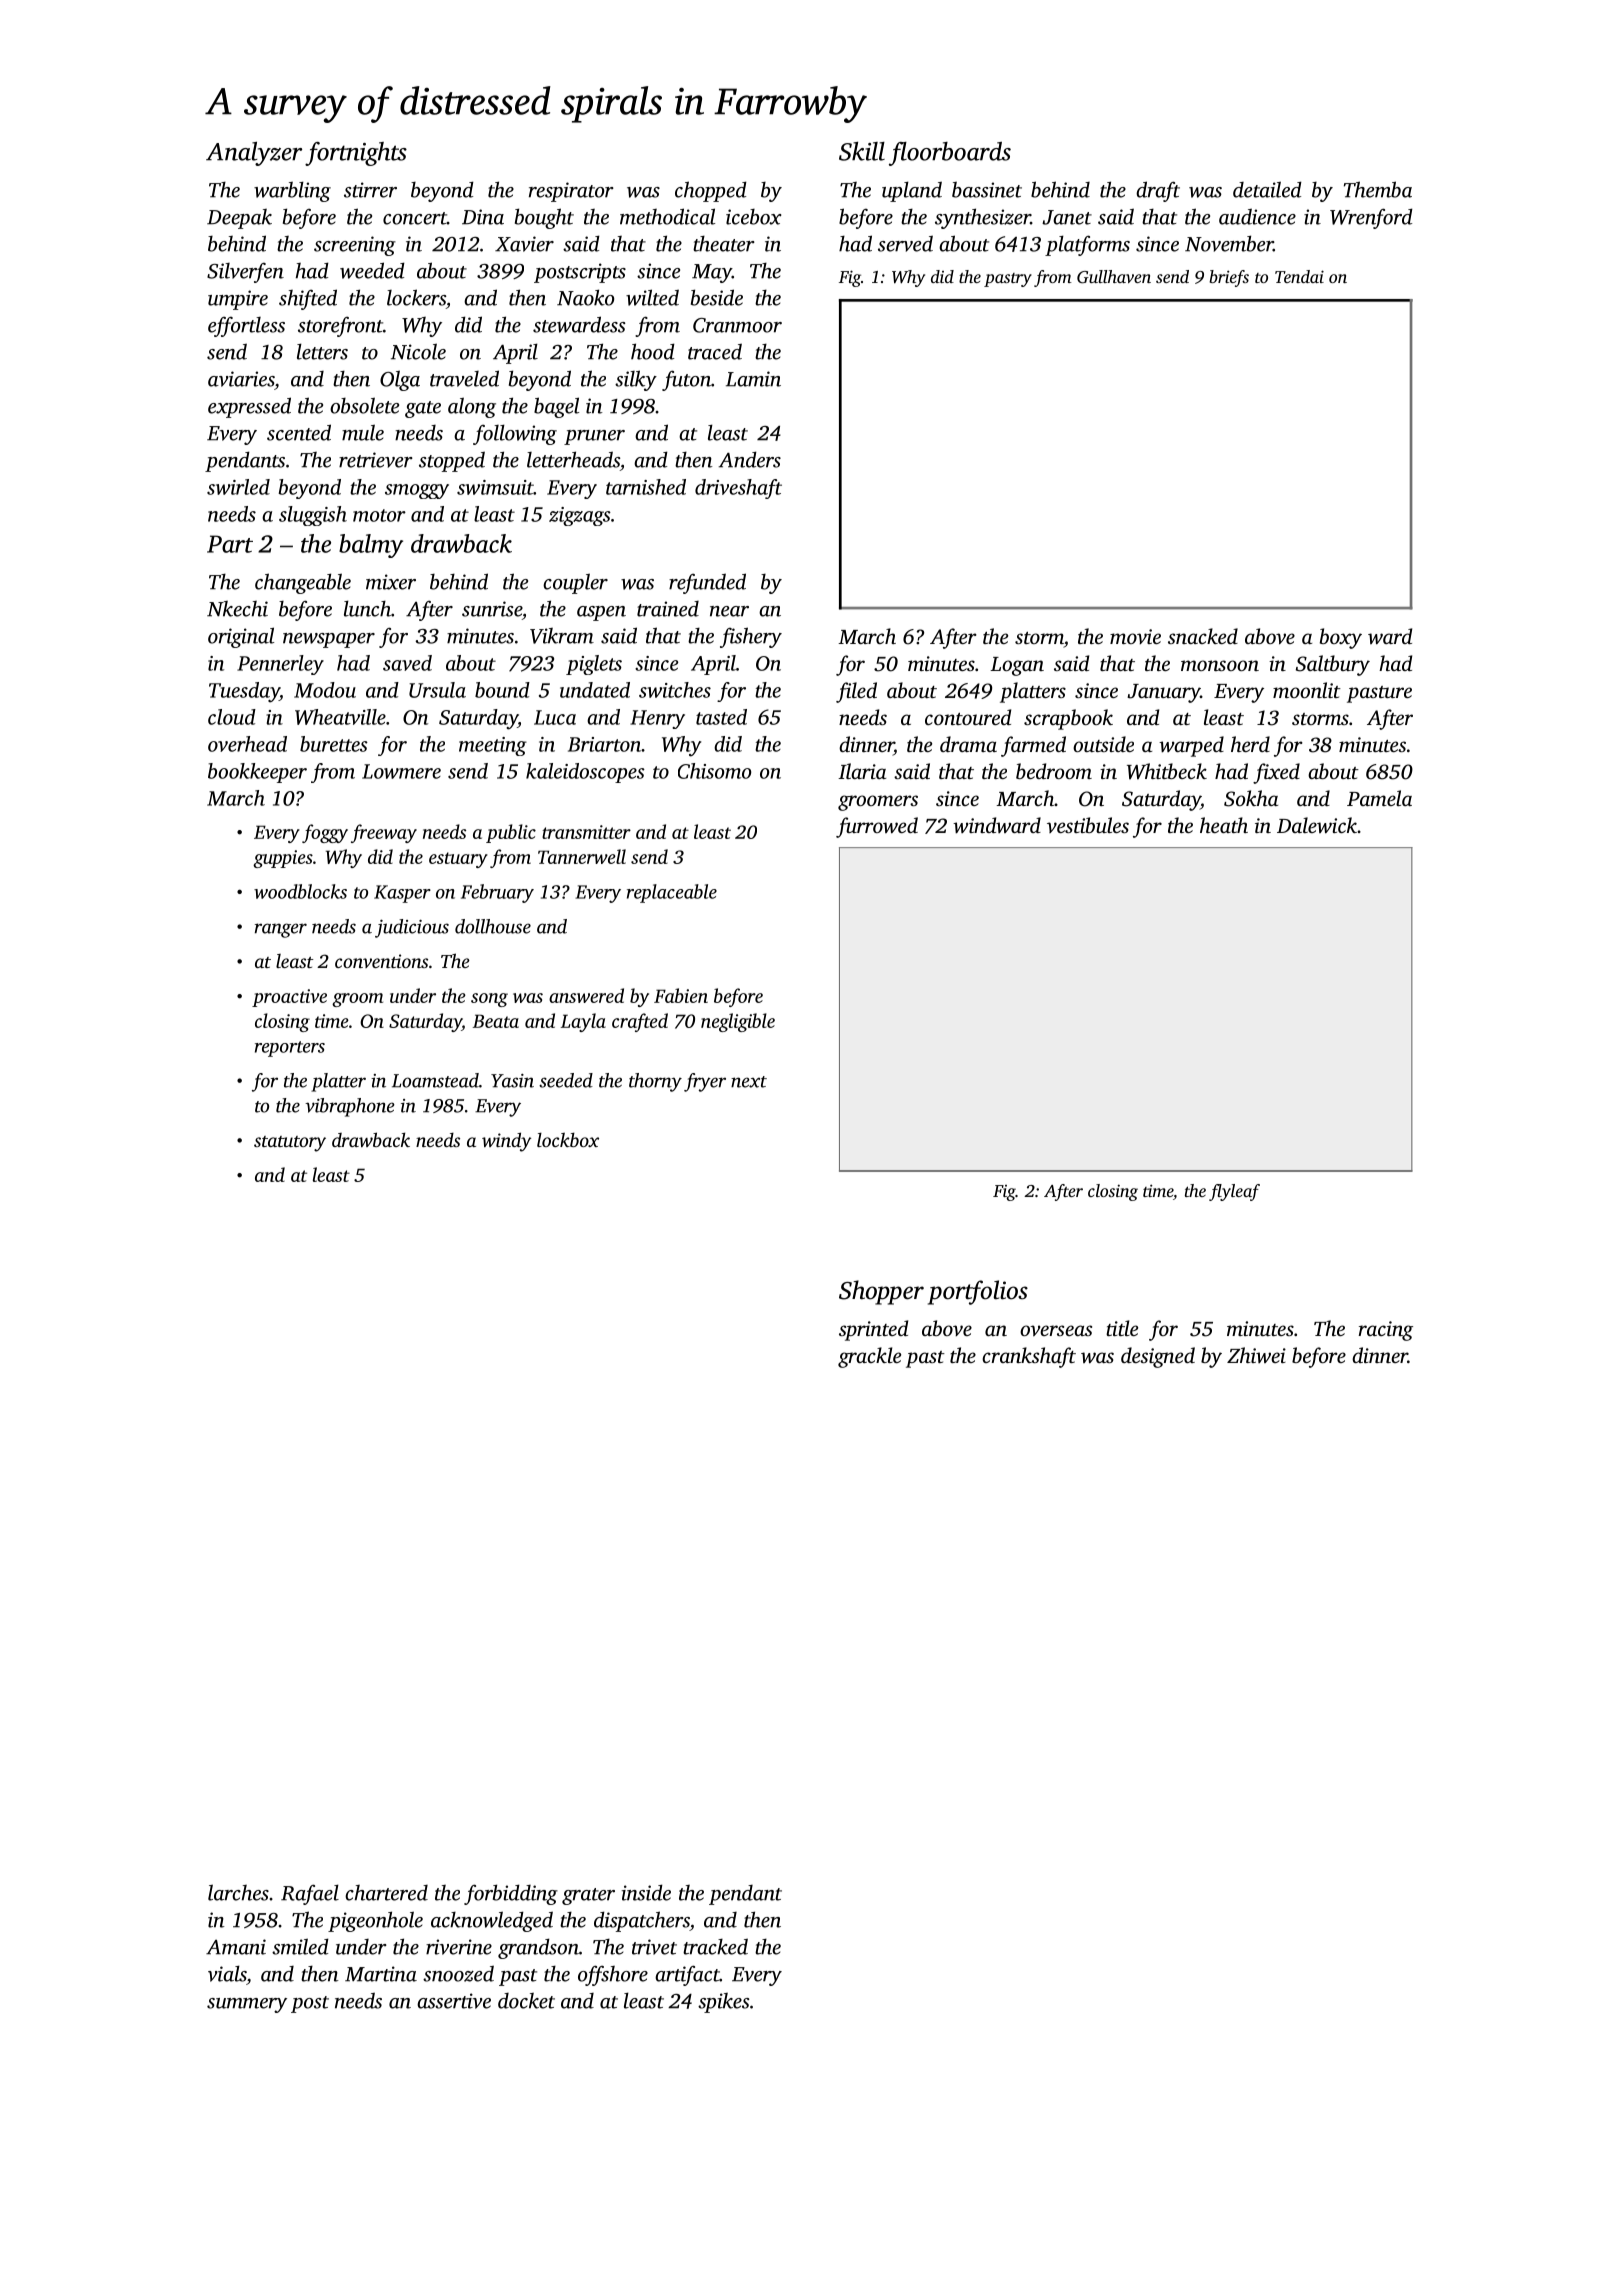 This screenshot has width=1620, height=2292. I want to click on Zhiwei, so click(1256, 1355).
